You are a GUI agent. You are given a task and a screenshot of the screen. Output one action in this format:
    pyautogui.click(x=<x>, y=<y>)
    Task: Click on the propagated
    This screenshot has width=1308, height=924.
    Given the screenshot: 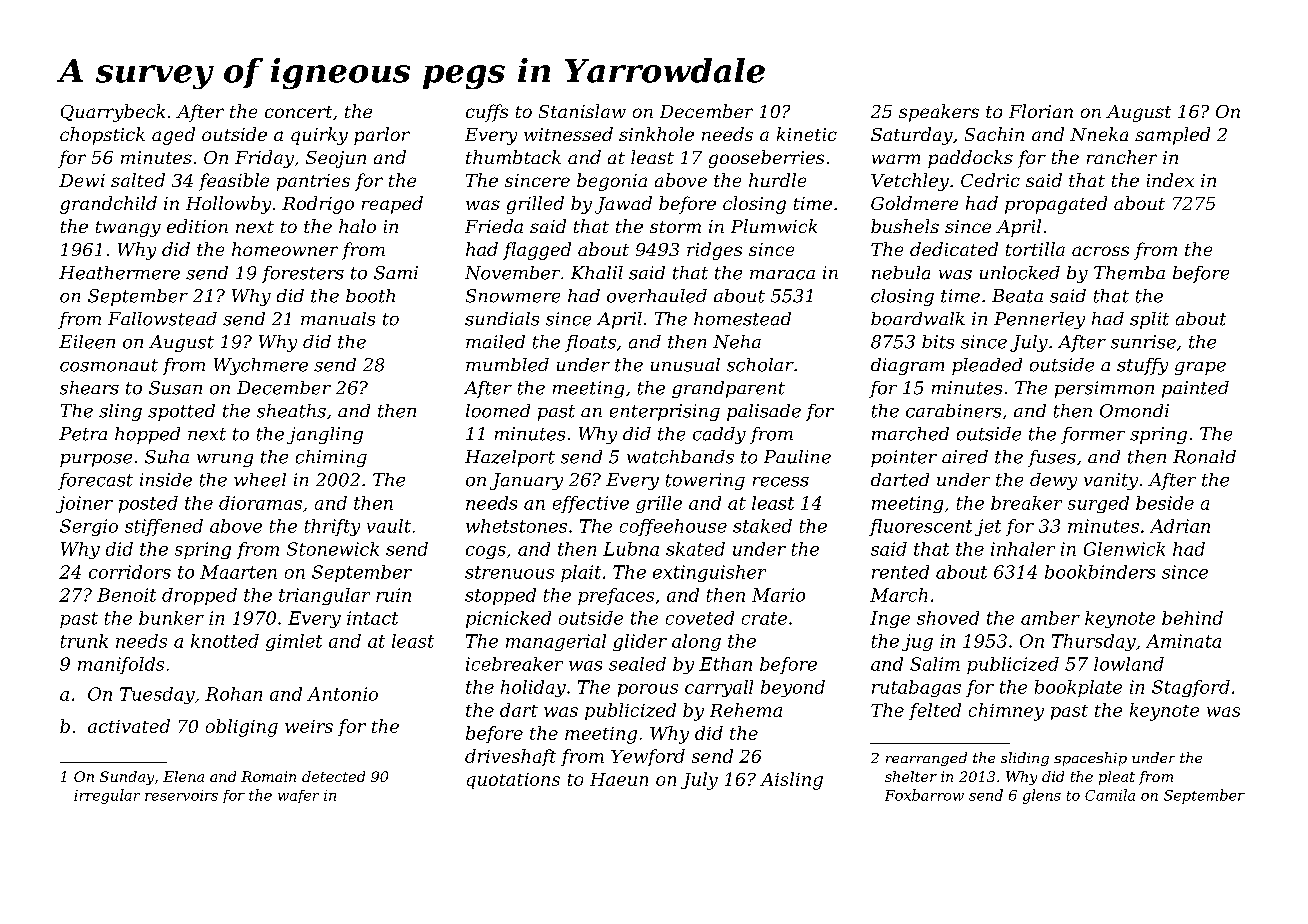 What is the action you would take?
    pyautogui.click(x=1056, y=205)
